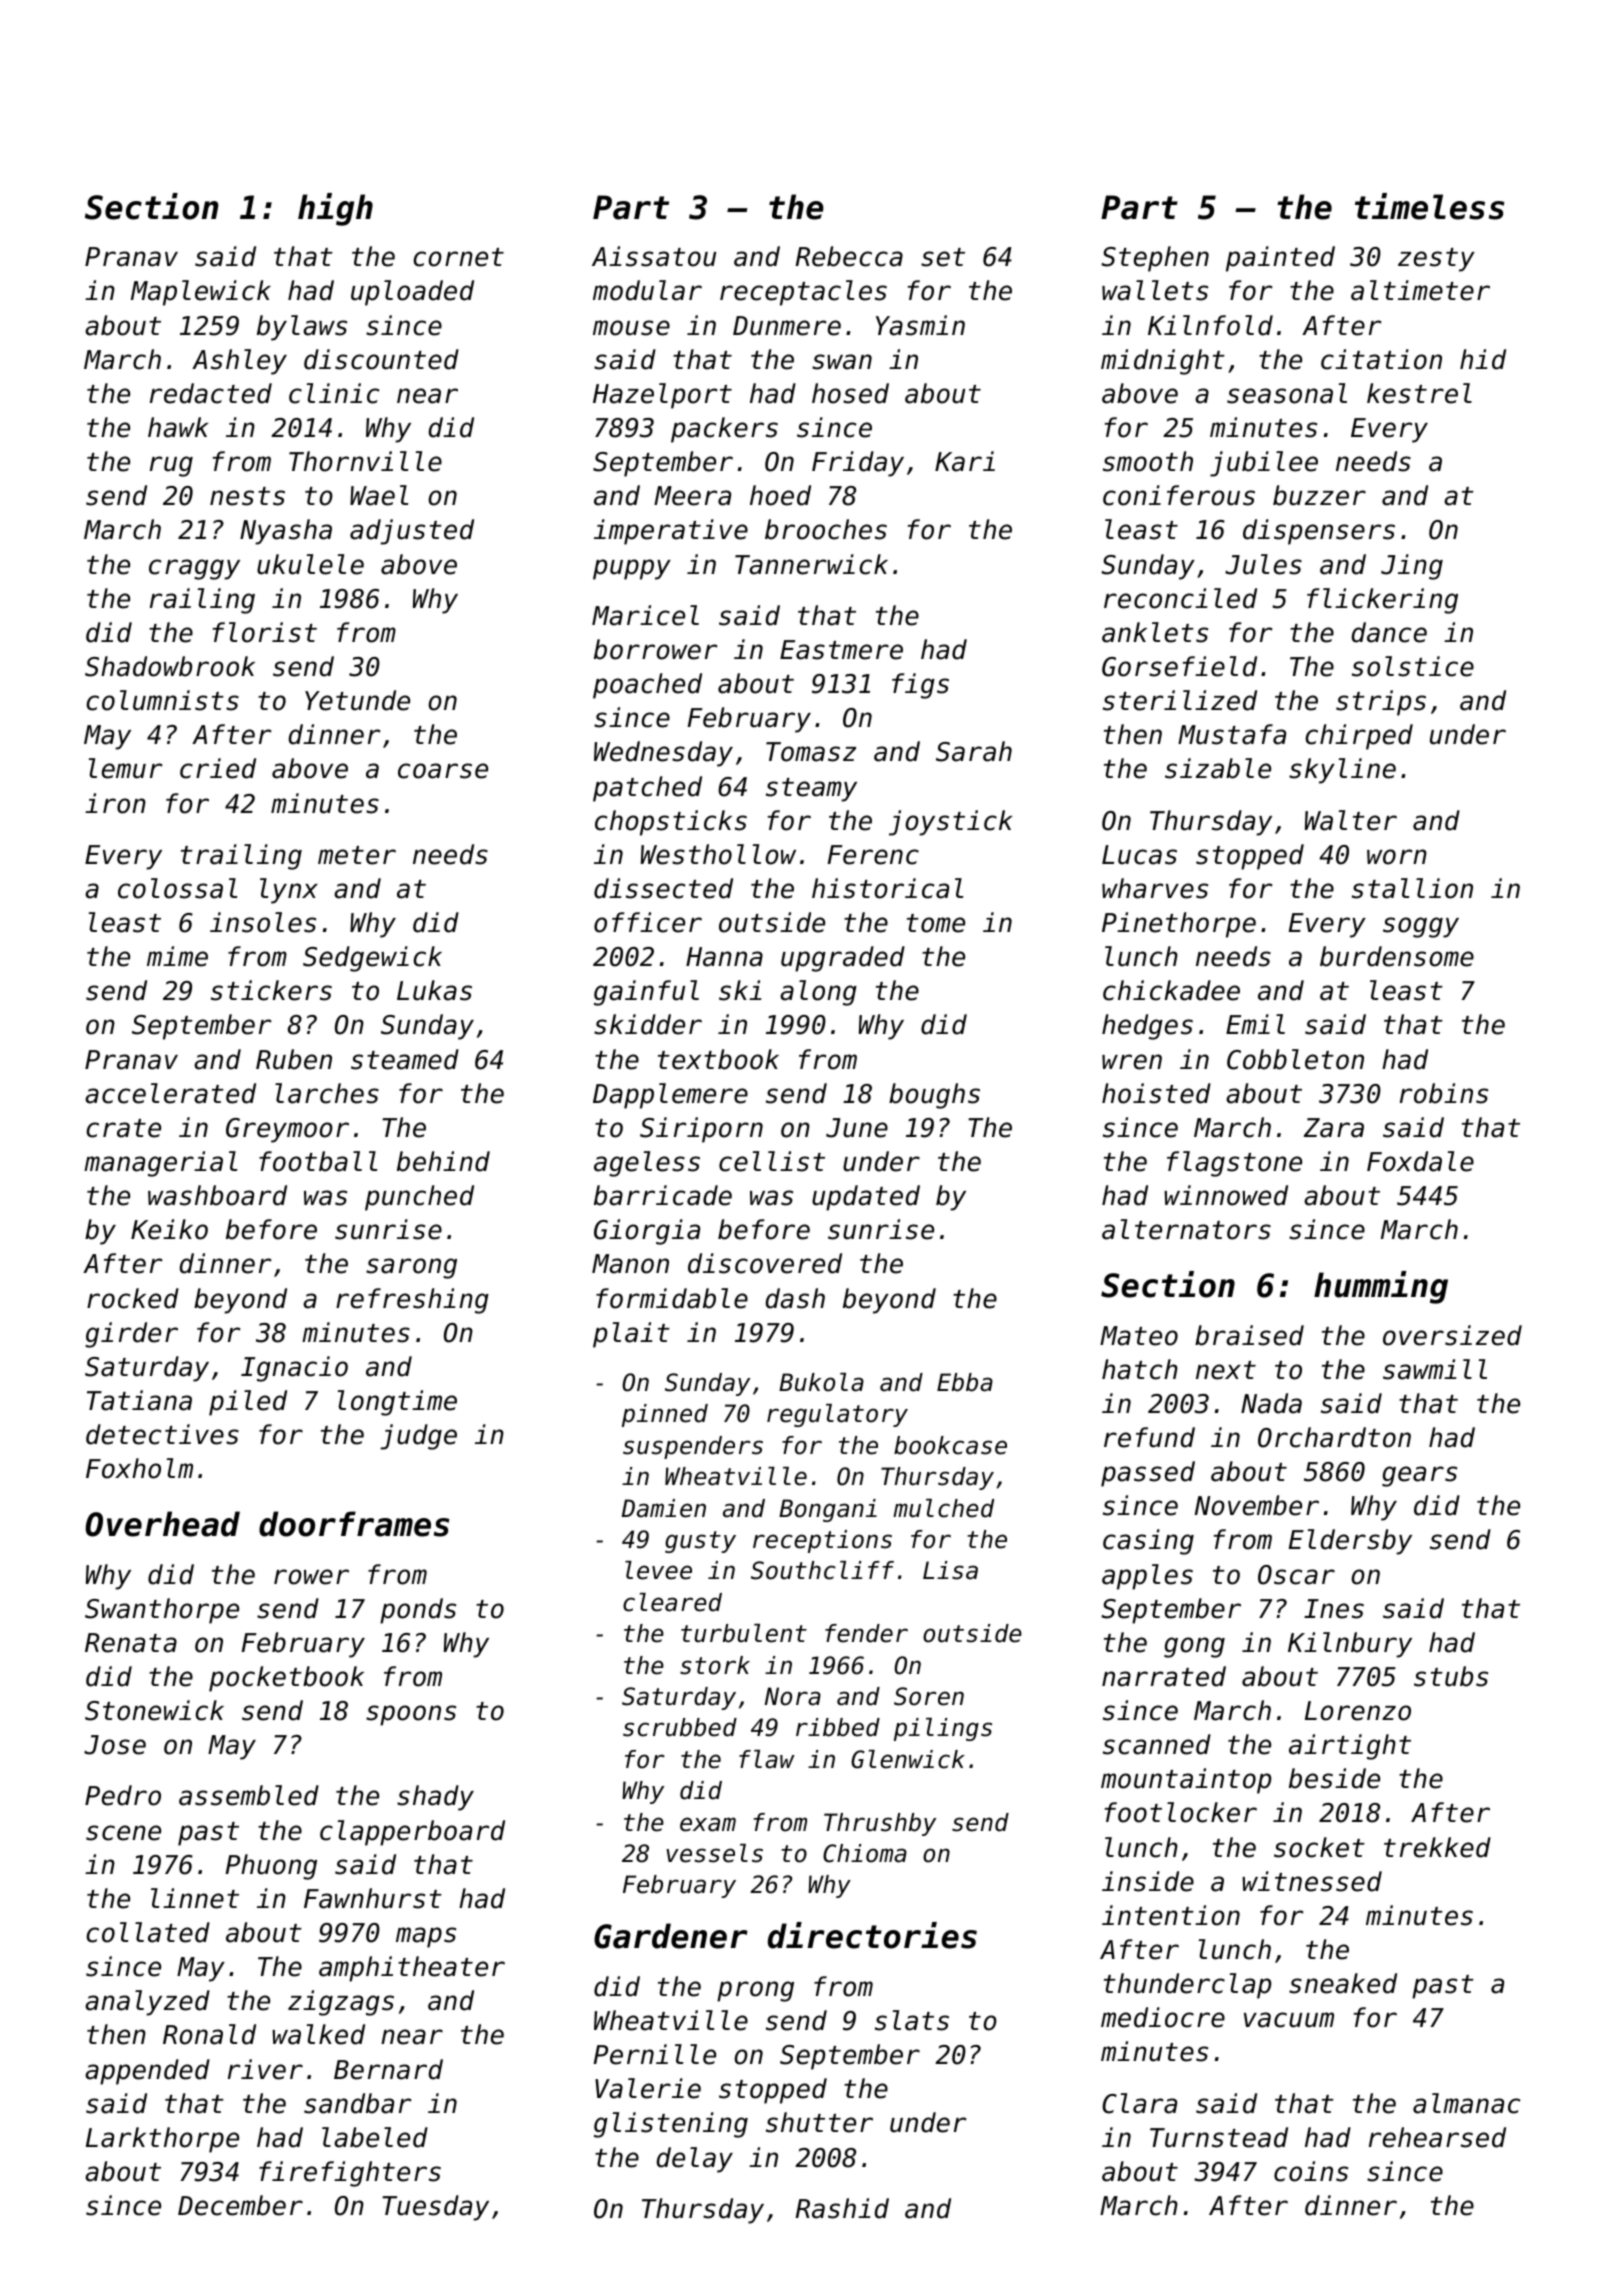 Image resolution: width=1620 pixels, height=2292 pixels. What do you see at coordinates (388, 2069) in the page?
I see `Bernard` at bounding box center [388, 2069].
